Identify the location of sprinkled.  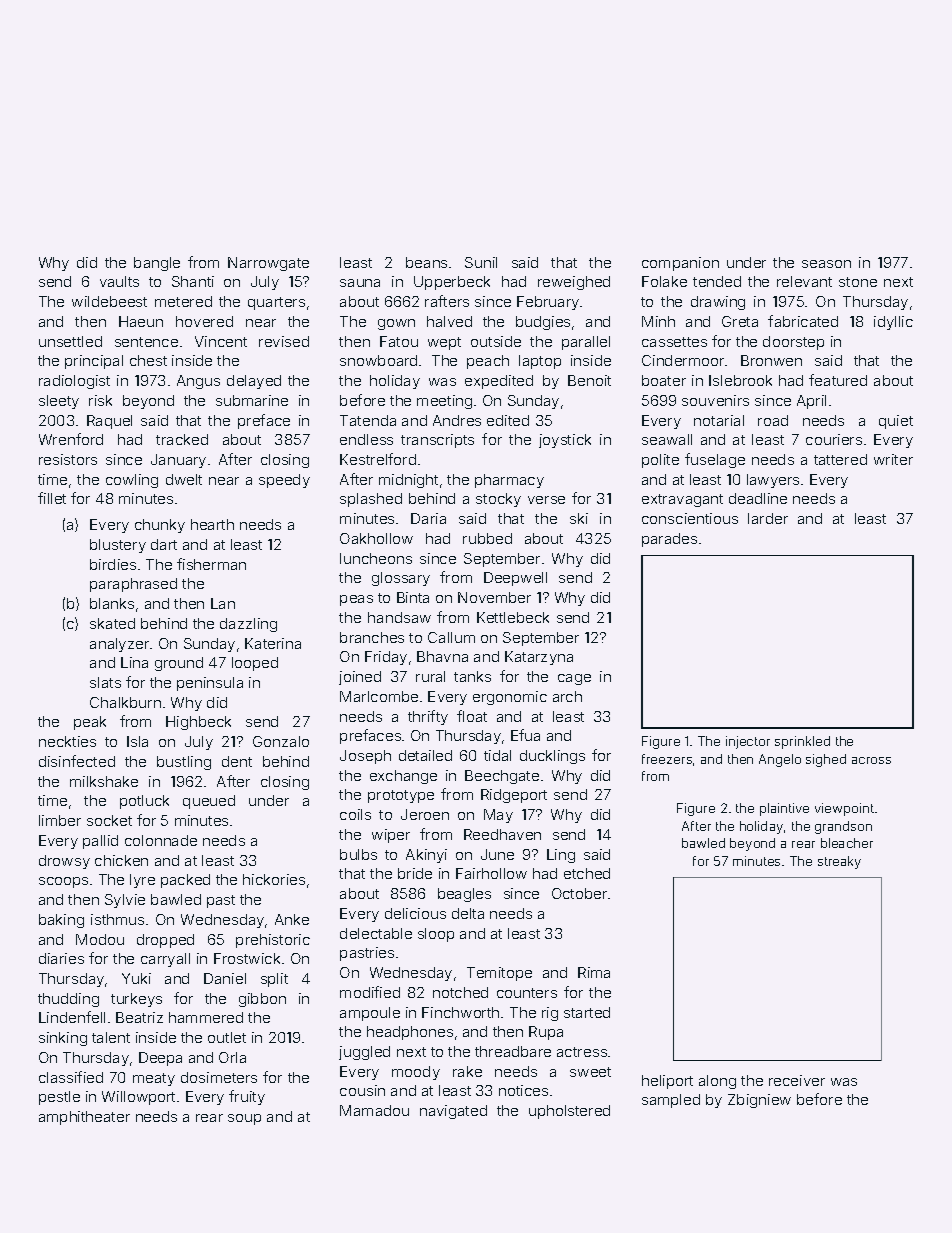
(802, 742).
